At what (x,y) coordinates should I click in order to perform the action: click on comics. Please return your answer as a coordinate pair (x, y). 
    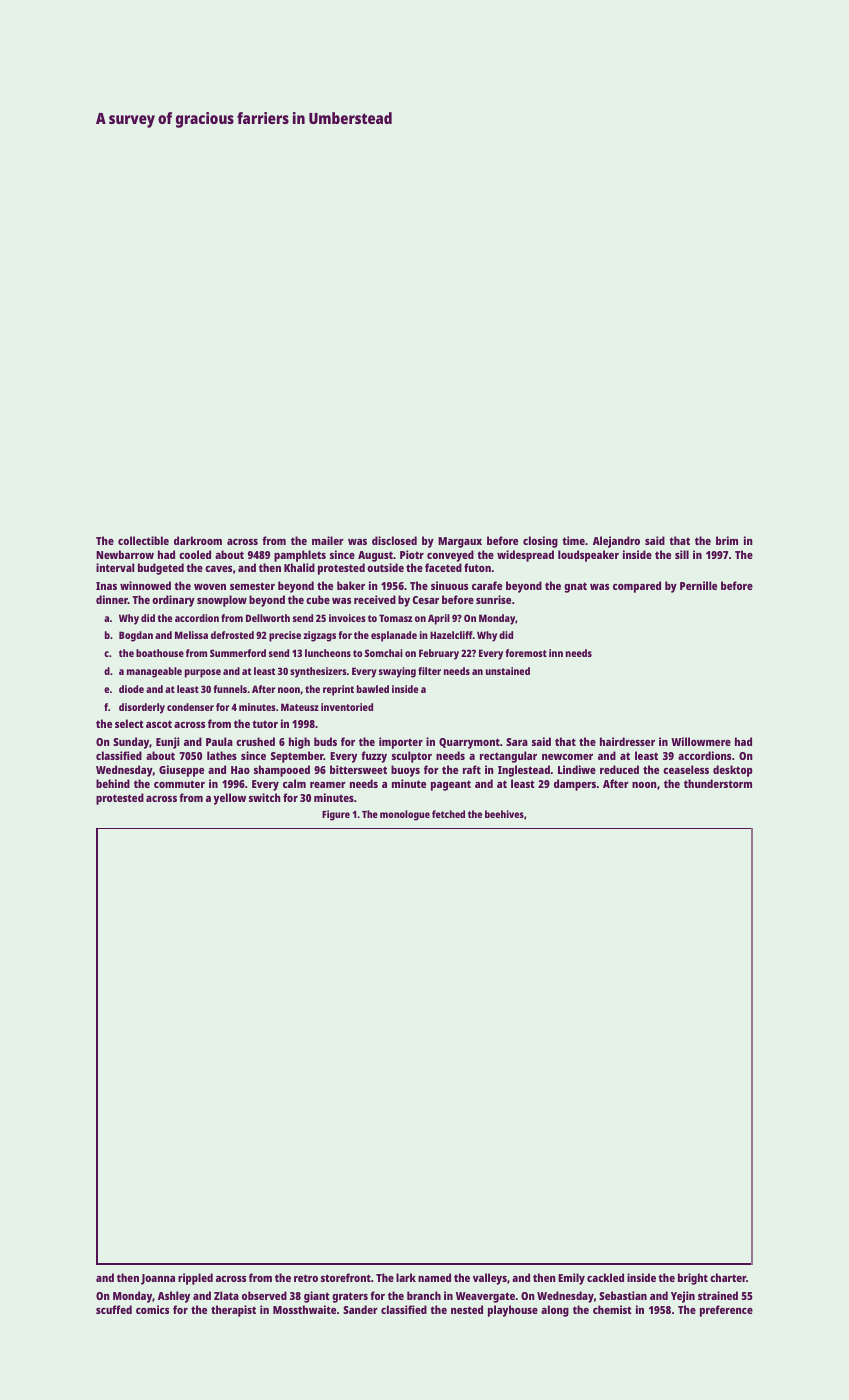
    Looking at the image, I should click on (152, 1309).
